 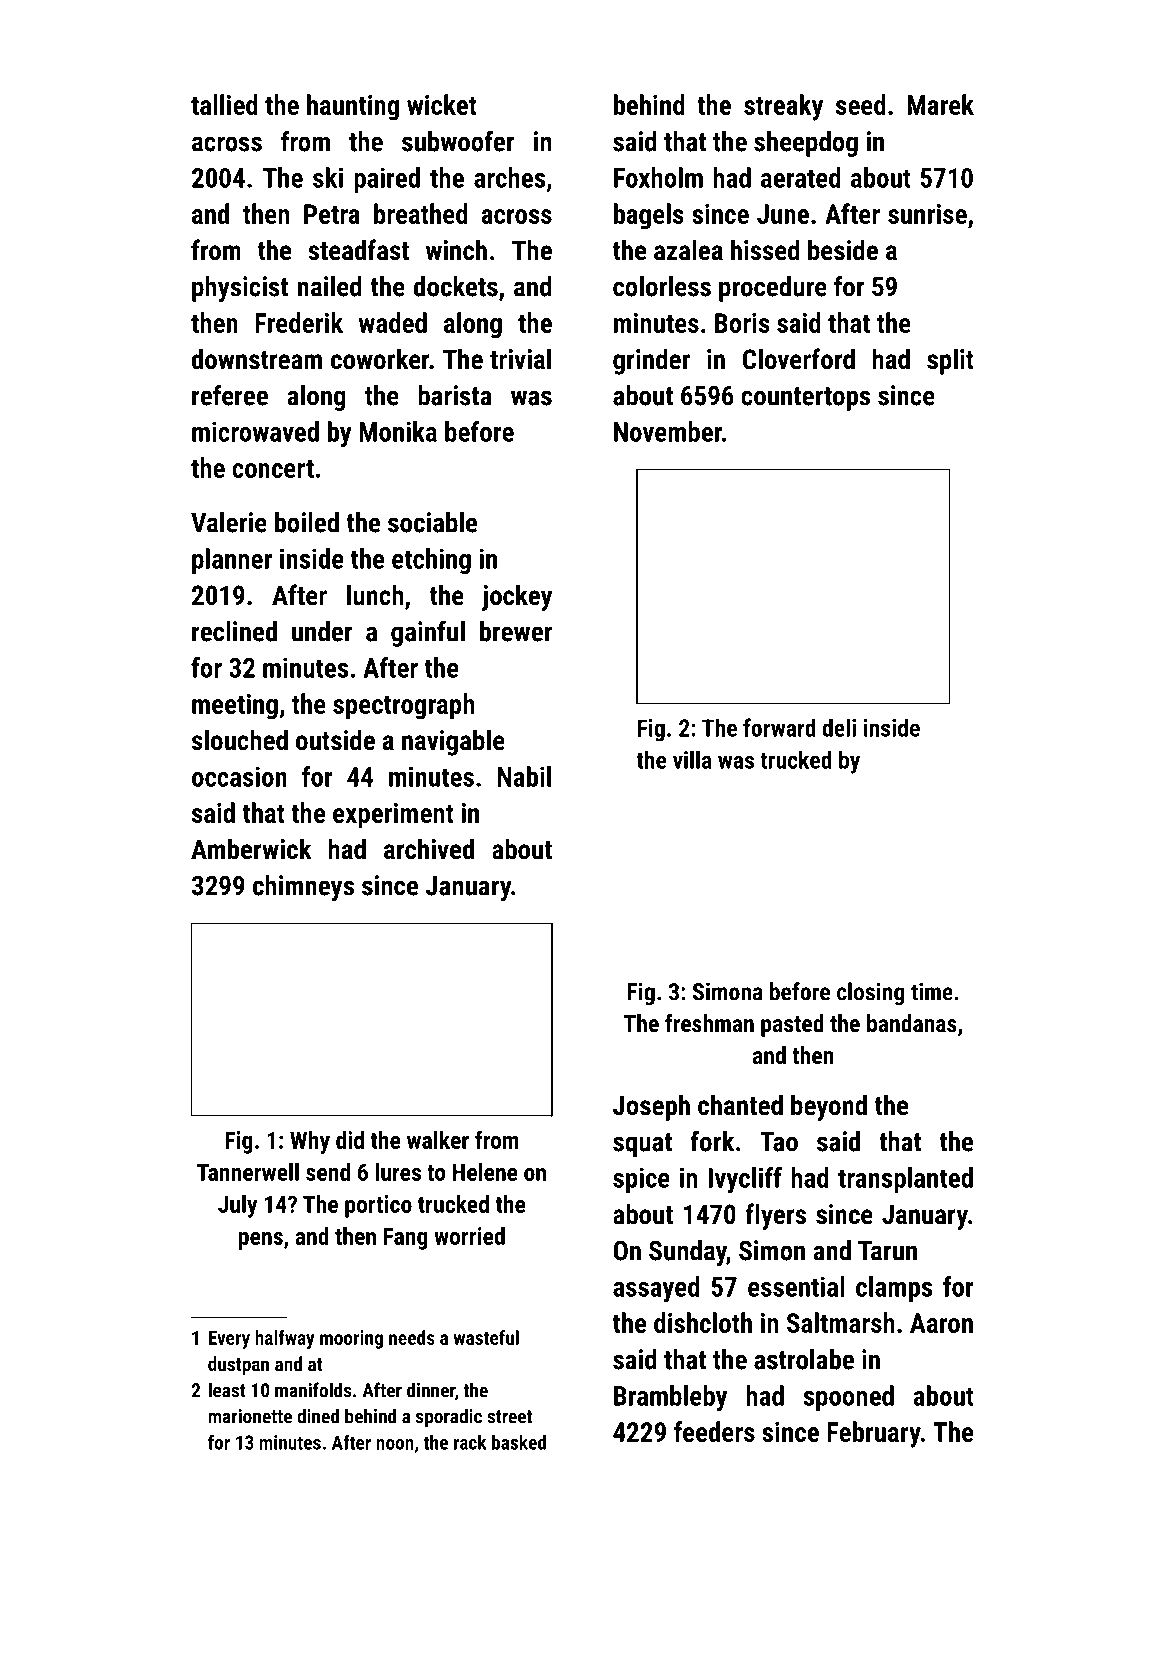 What do you see at coordinates (429, 849) in the screenshot?
I see `archived` at bounding box center [429, 849].
